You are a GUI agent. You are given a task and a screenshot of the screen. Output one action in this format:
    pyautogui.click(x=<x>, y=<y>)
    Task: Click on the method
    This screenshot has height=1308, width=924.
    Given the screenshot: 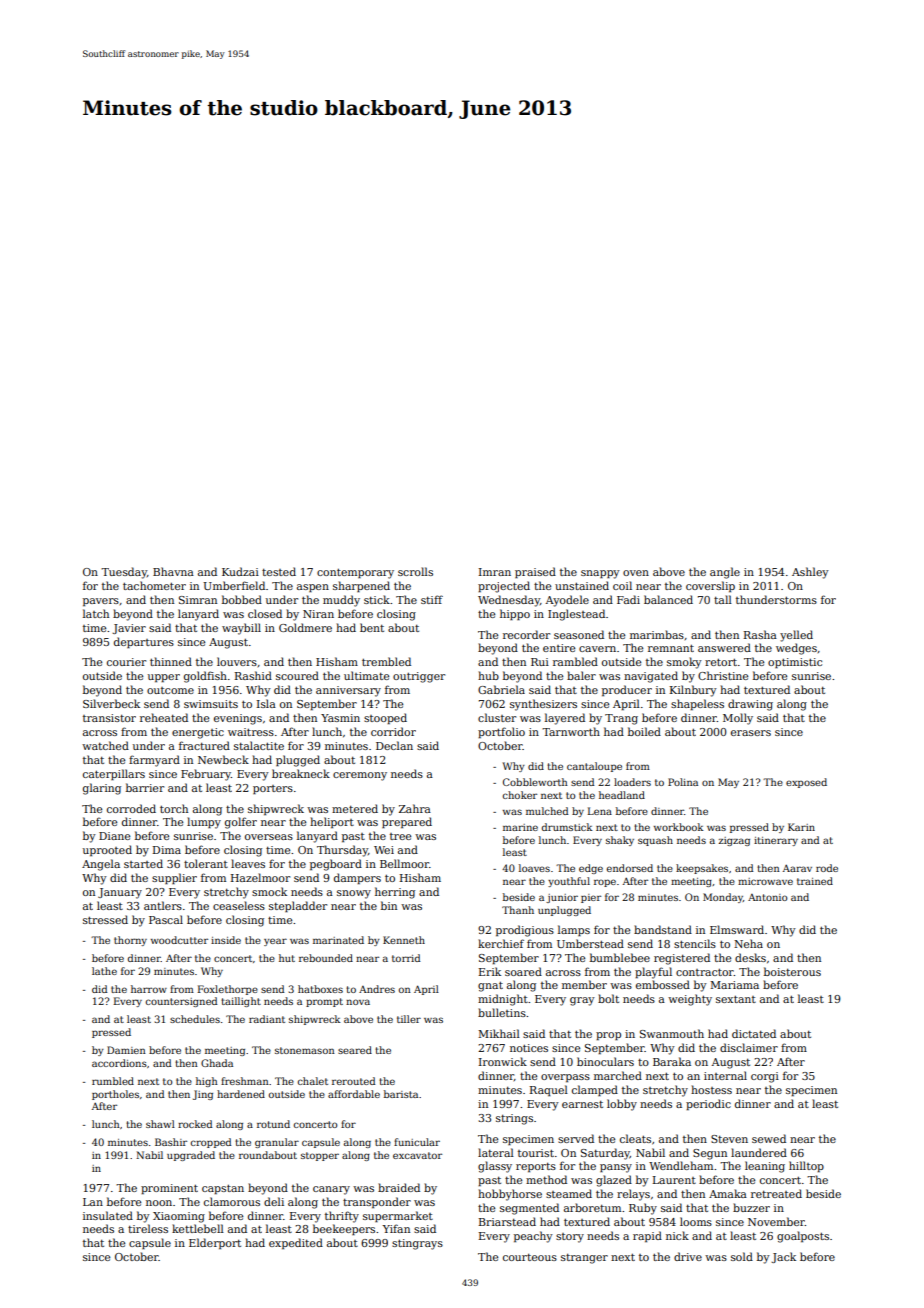 What is the action you would take?
    pyautogui.click(x=546, y=1179)
